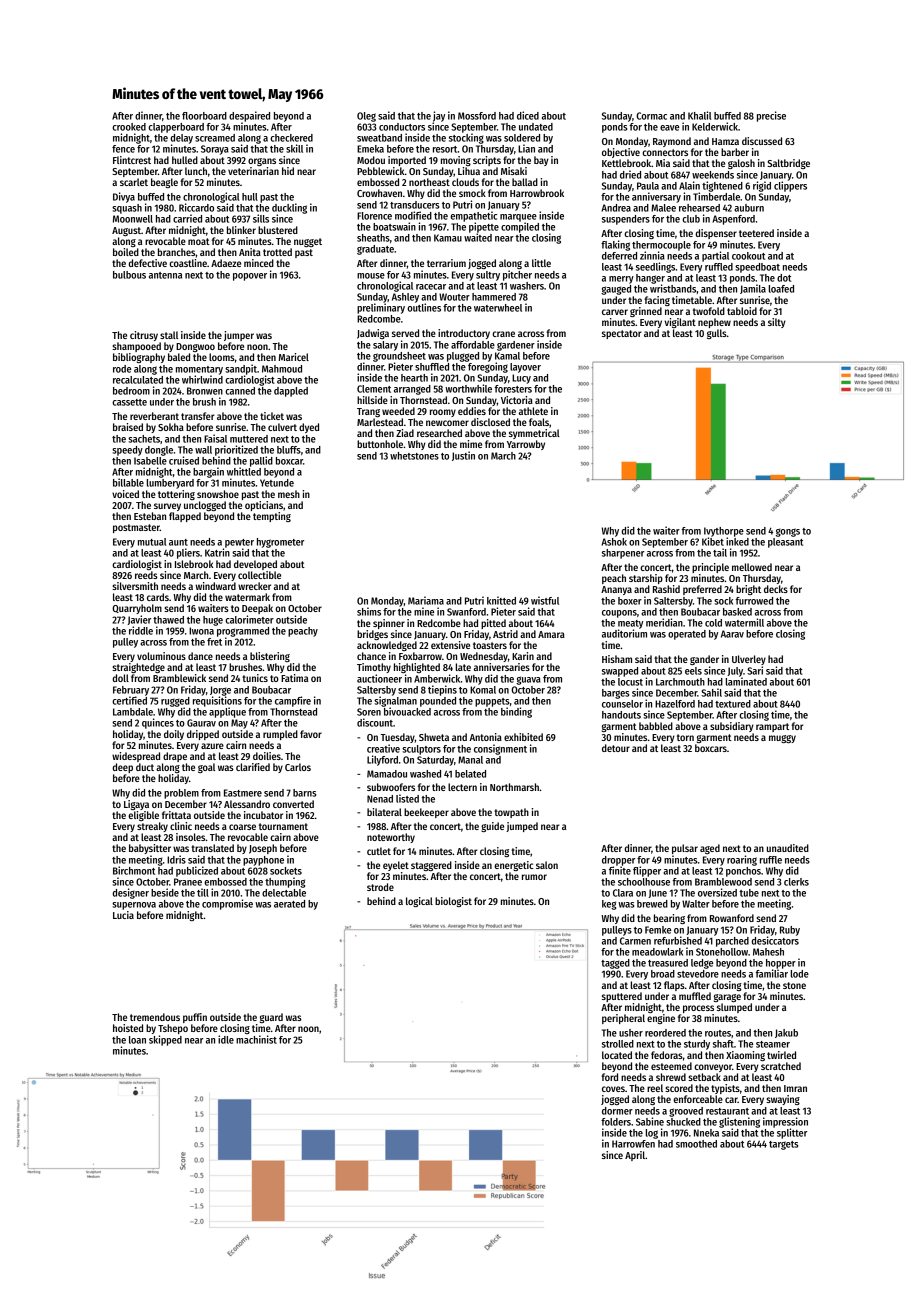 The image size is (924, 1308). What do you see at coordinates (783, 1145) in the screenshot?
I see `targets` at bounding box center [783, 1145].
